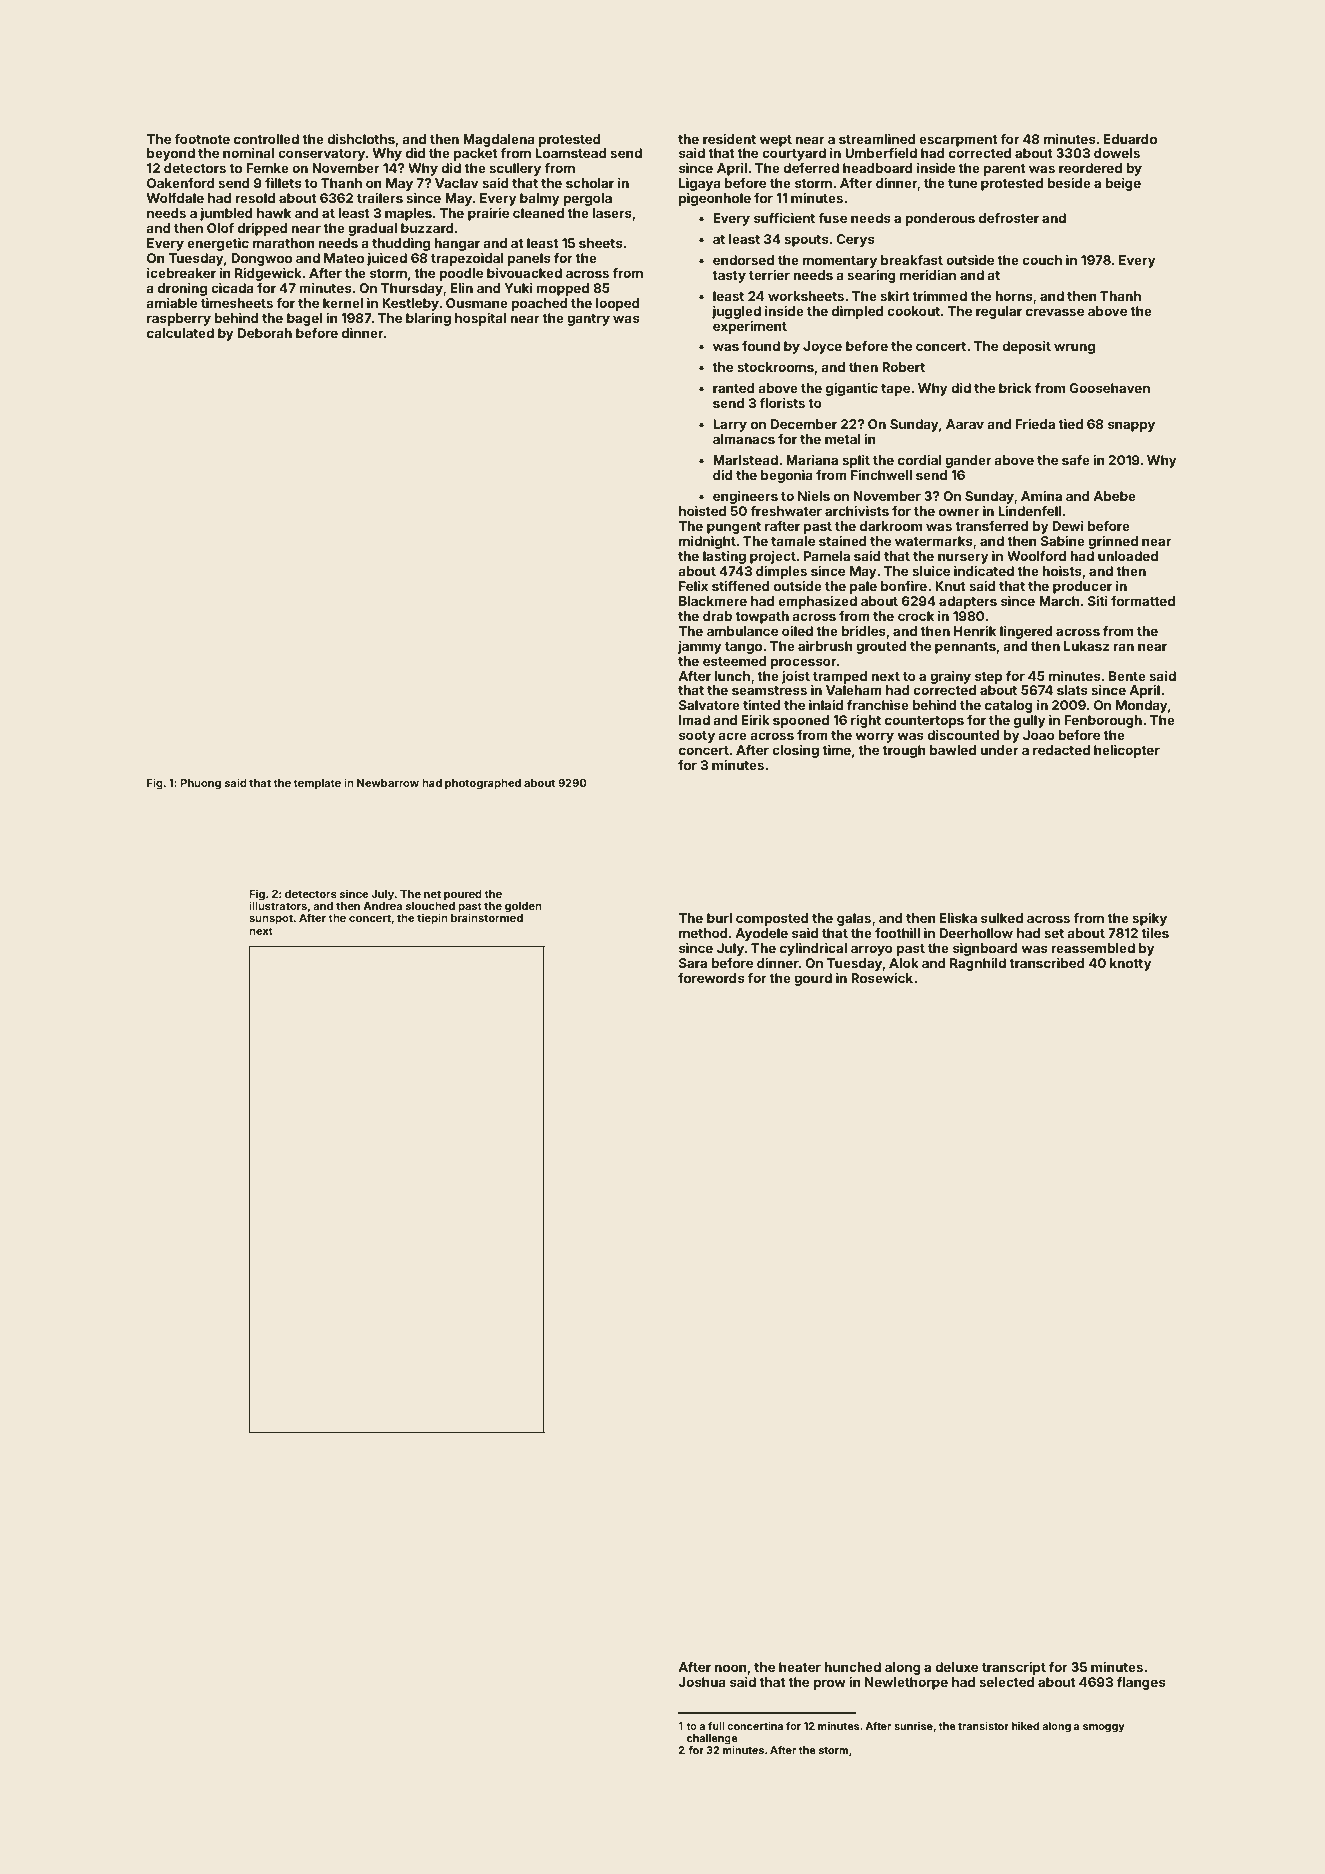 Image resolution: width=1325 pixels, height=1874 pixels. I want to click on challenge, so click(712, 1739).
